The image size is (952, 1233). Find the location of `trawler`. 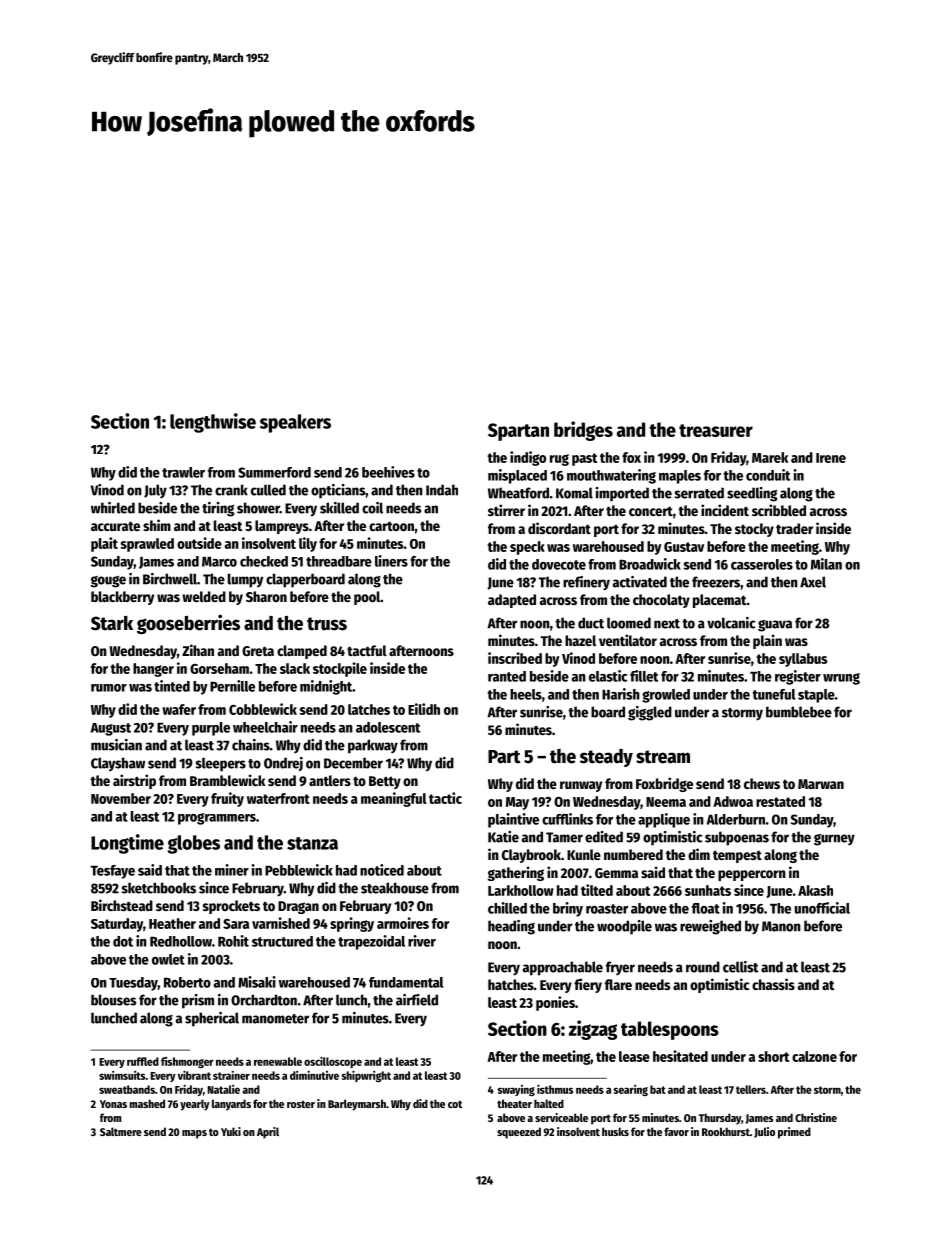

trawler is located at coordinates (183, 472).
